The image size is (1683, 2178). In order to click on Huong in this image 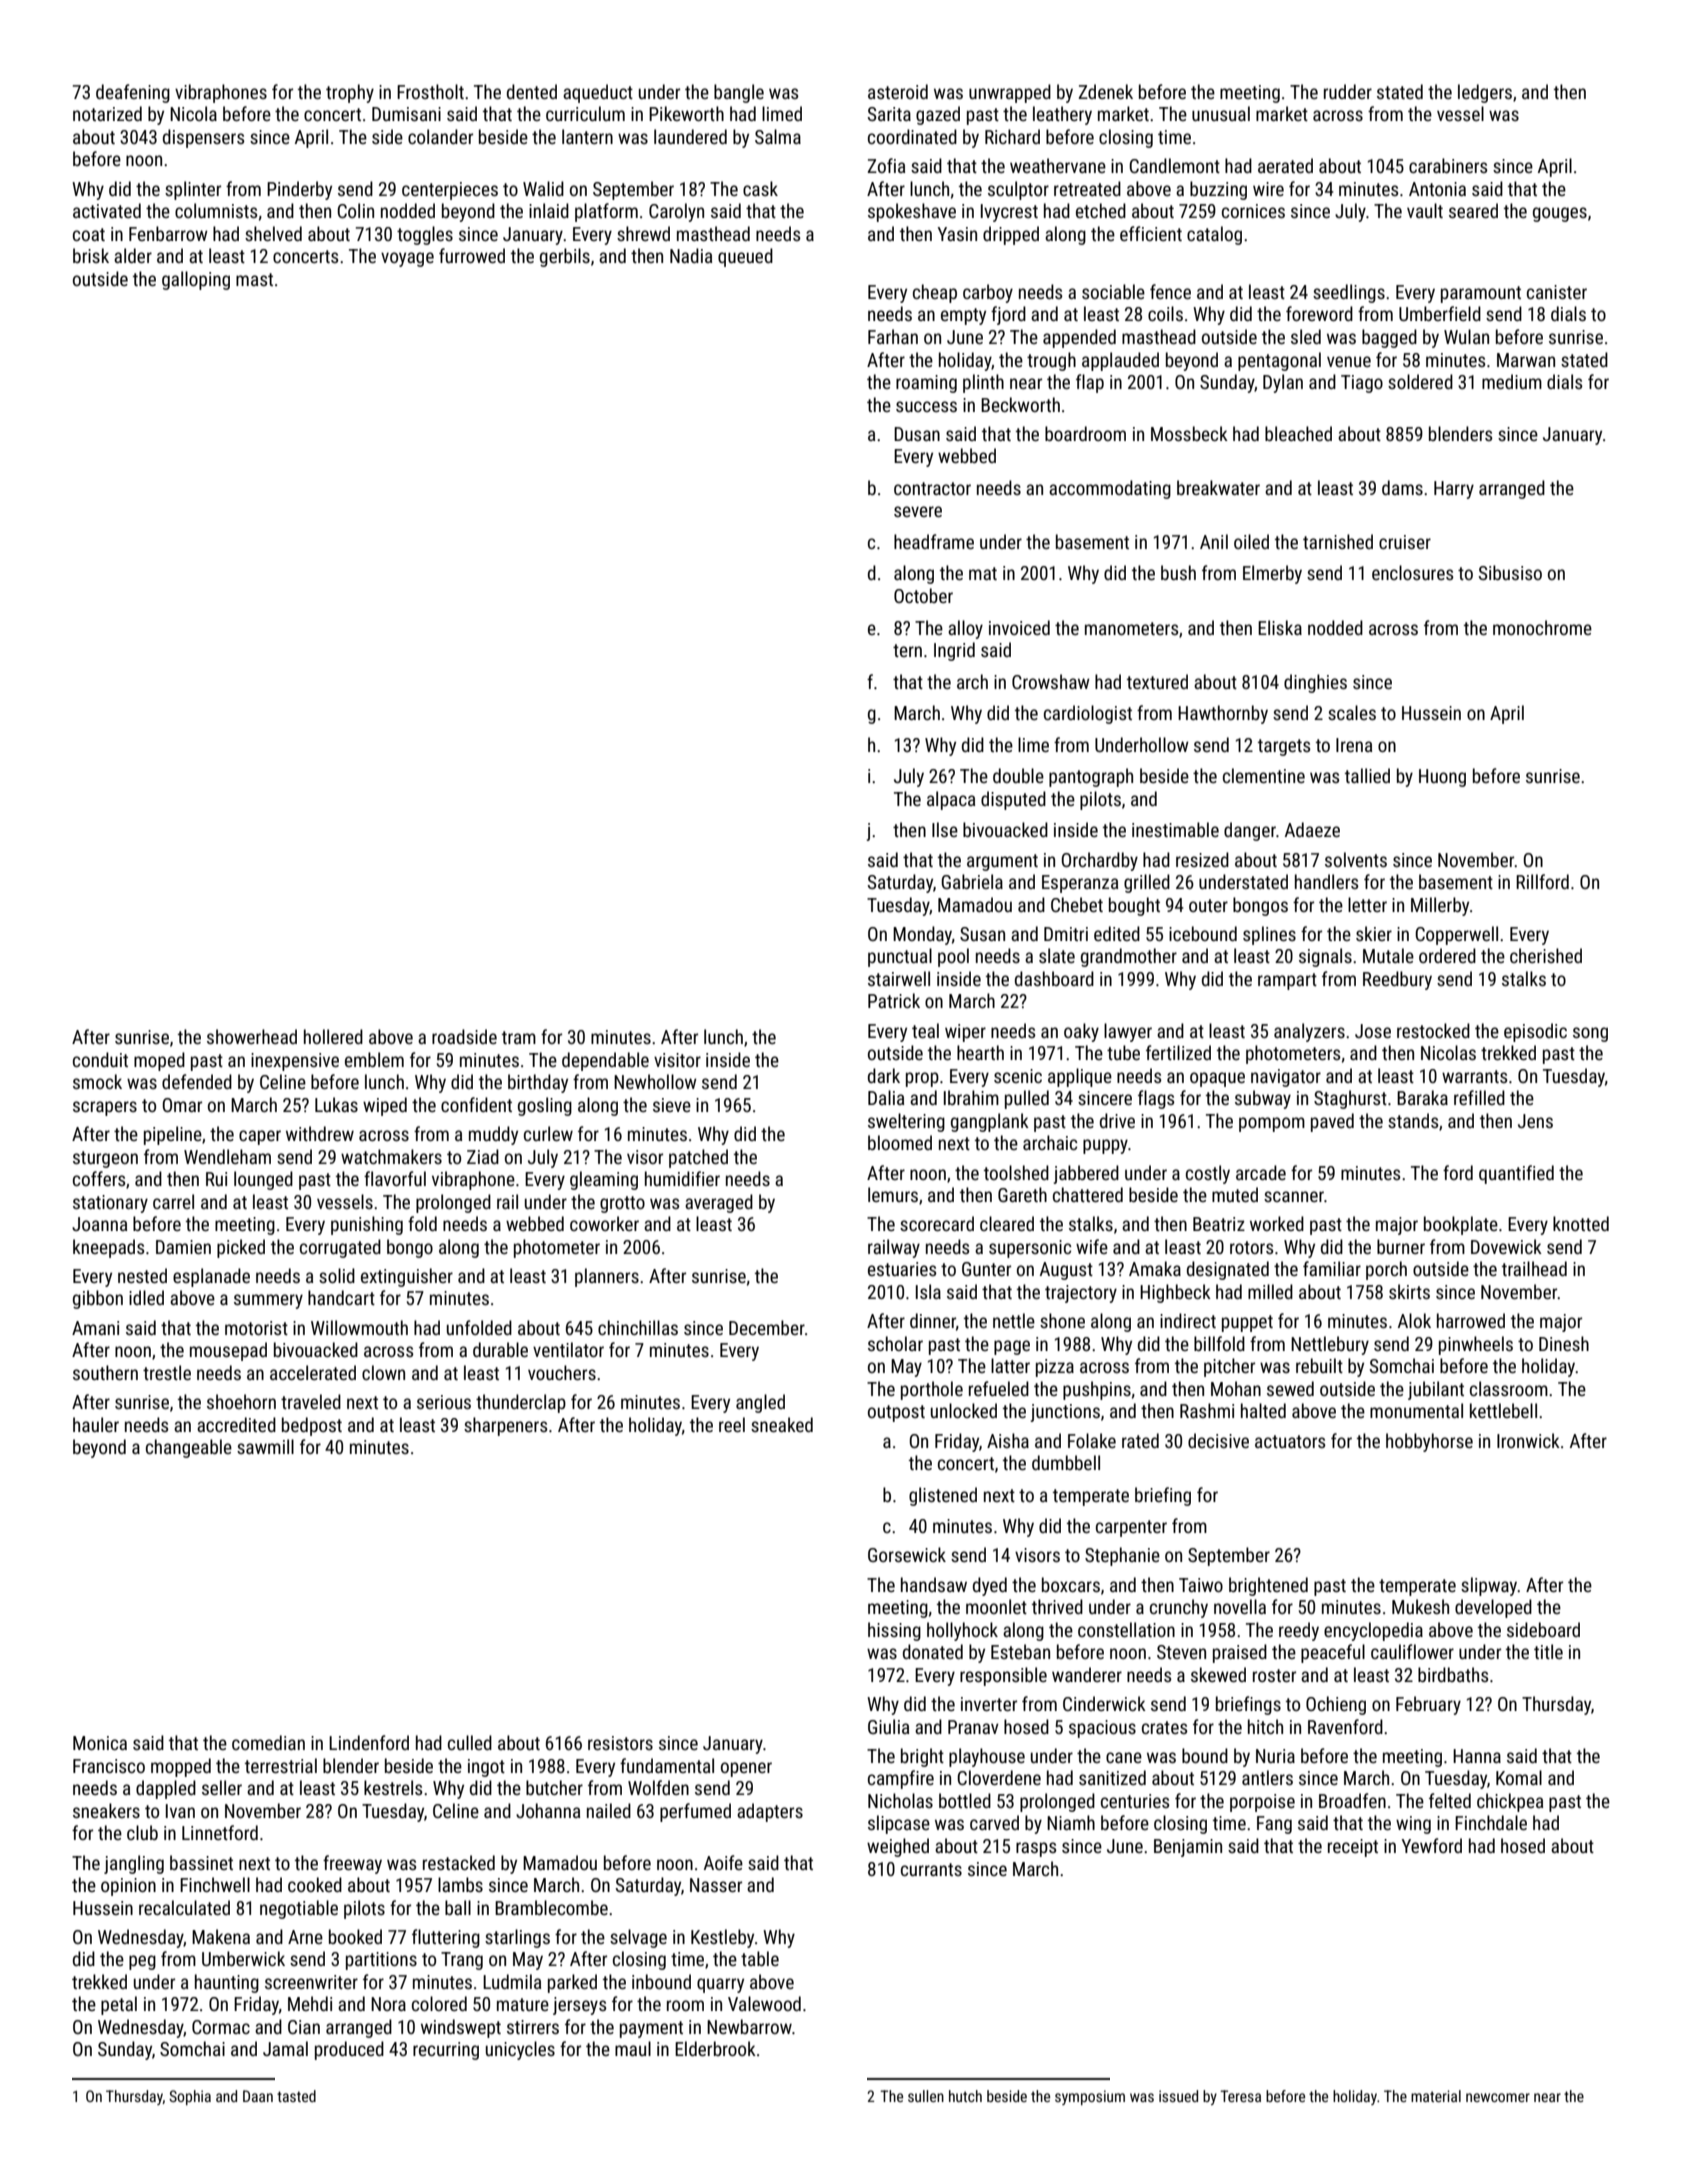, I will do `click(1442, 778)`.
